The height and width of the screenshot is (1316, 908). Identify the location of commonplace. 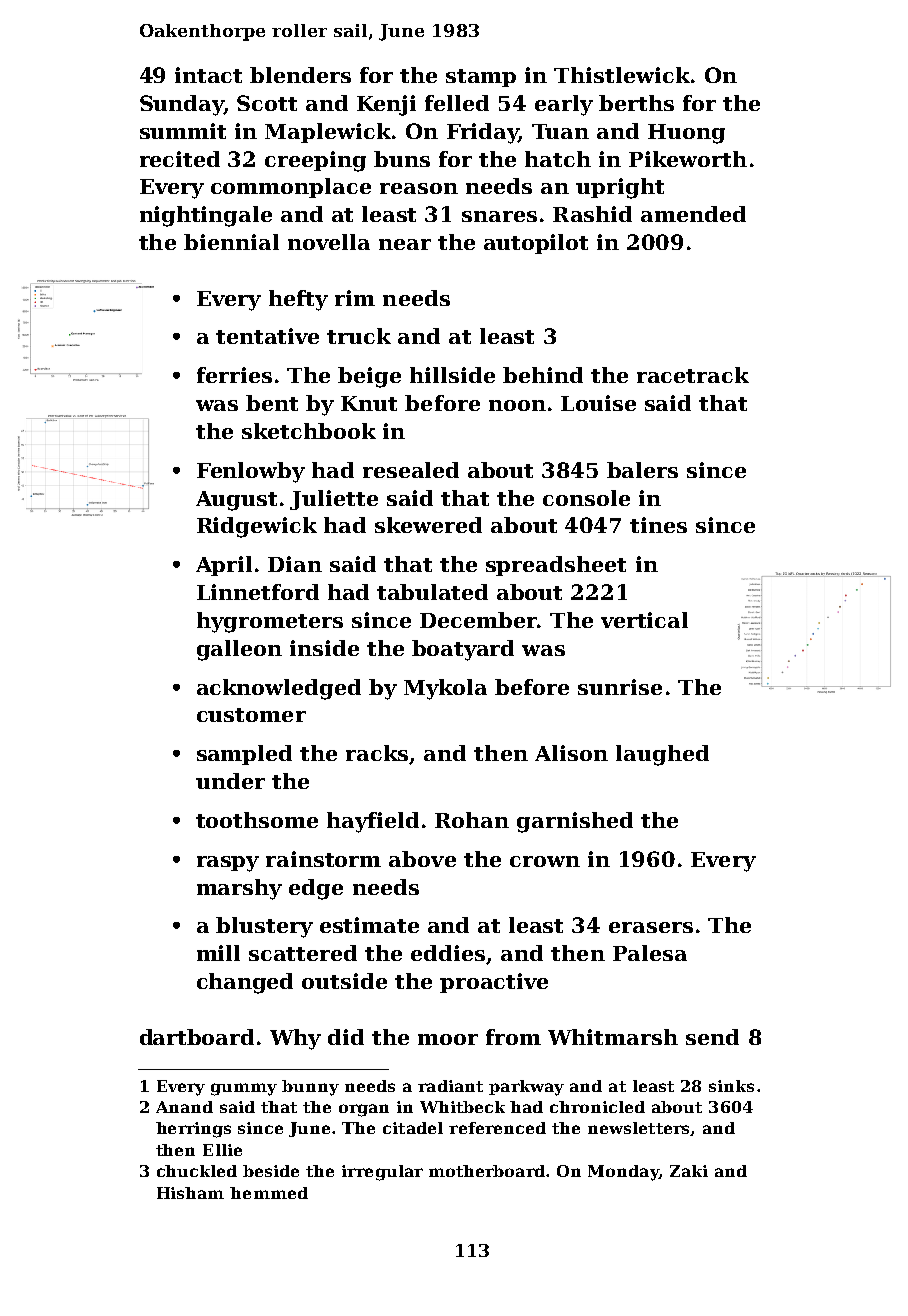
(291, 188).
